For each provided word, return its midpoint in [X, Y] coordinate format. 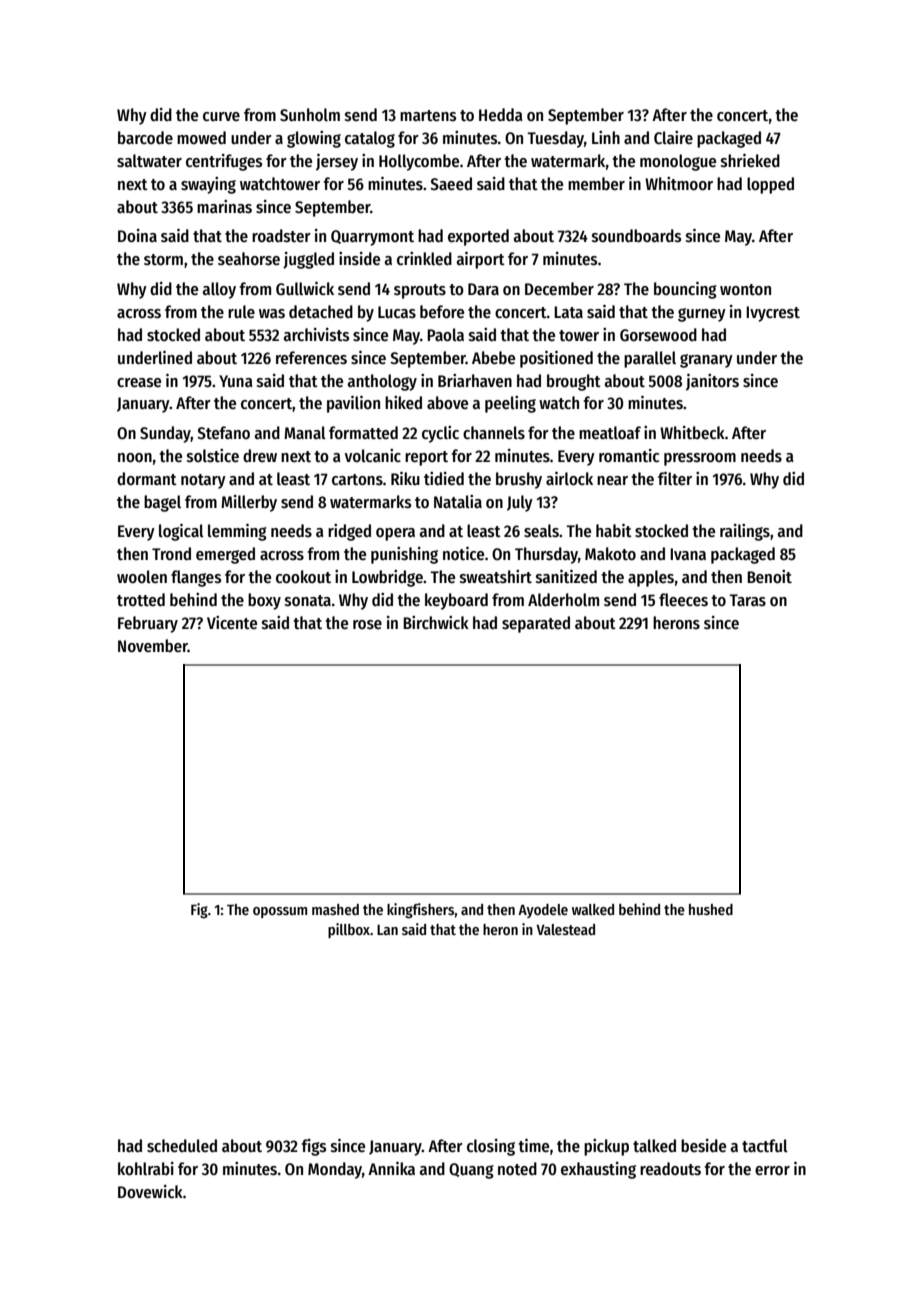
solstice [213, 456]
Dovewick [150, 1192]
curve [221, 117]
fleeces [683, 600]
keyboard [456, 601]
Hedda [501, 115]
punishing [404, 555]
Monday [335, 1170]
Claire [673, 138]
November [153, 646]
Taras [747, 600]
